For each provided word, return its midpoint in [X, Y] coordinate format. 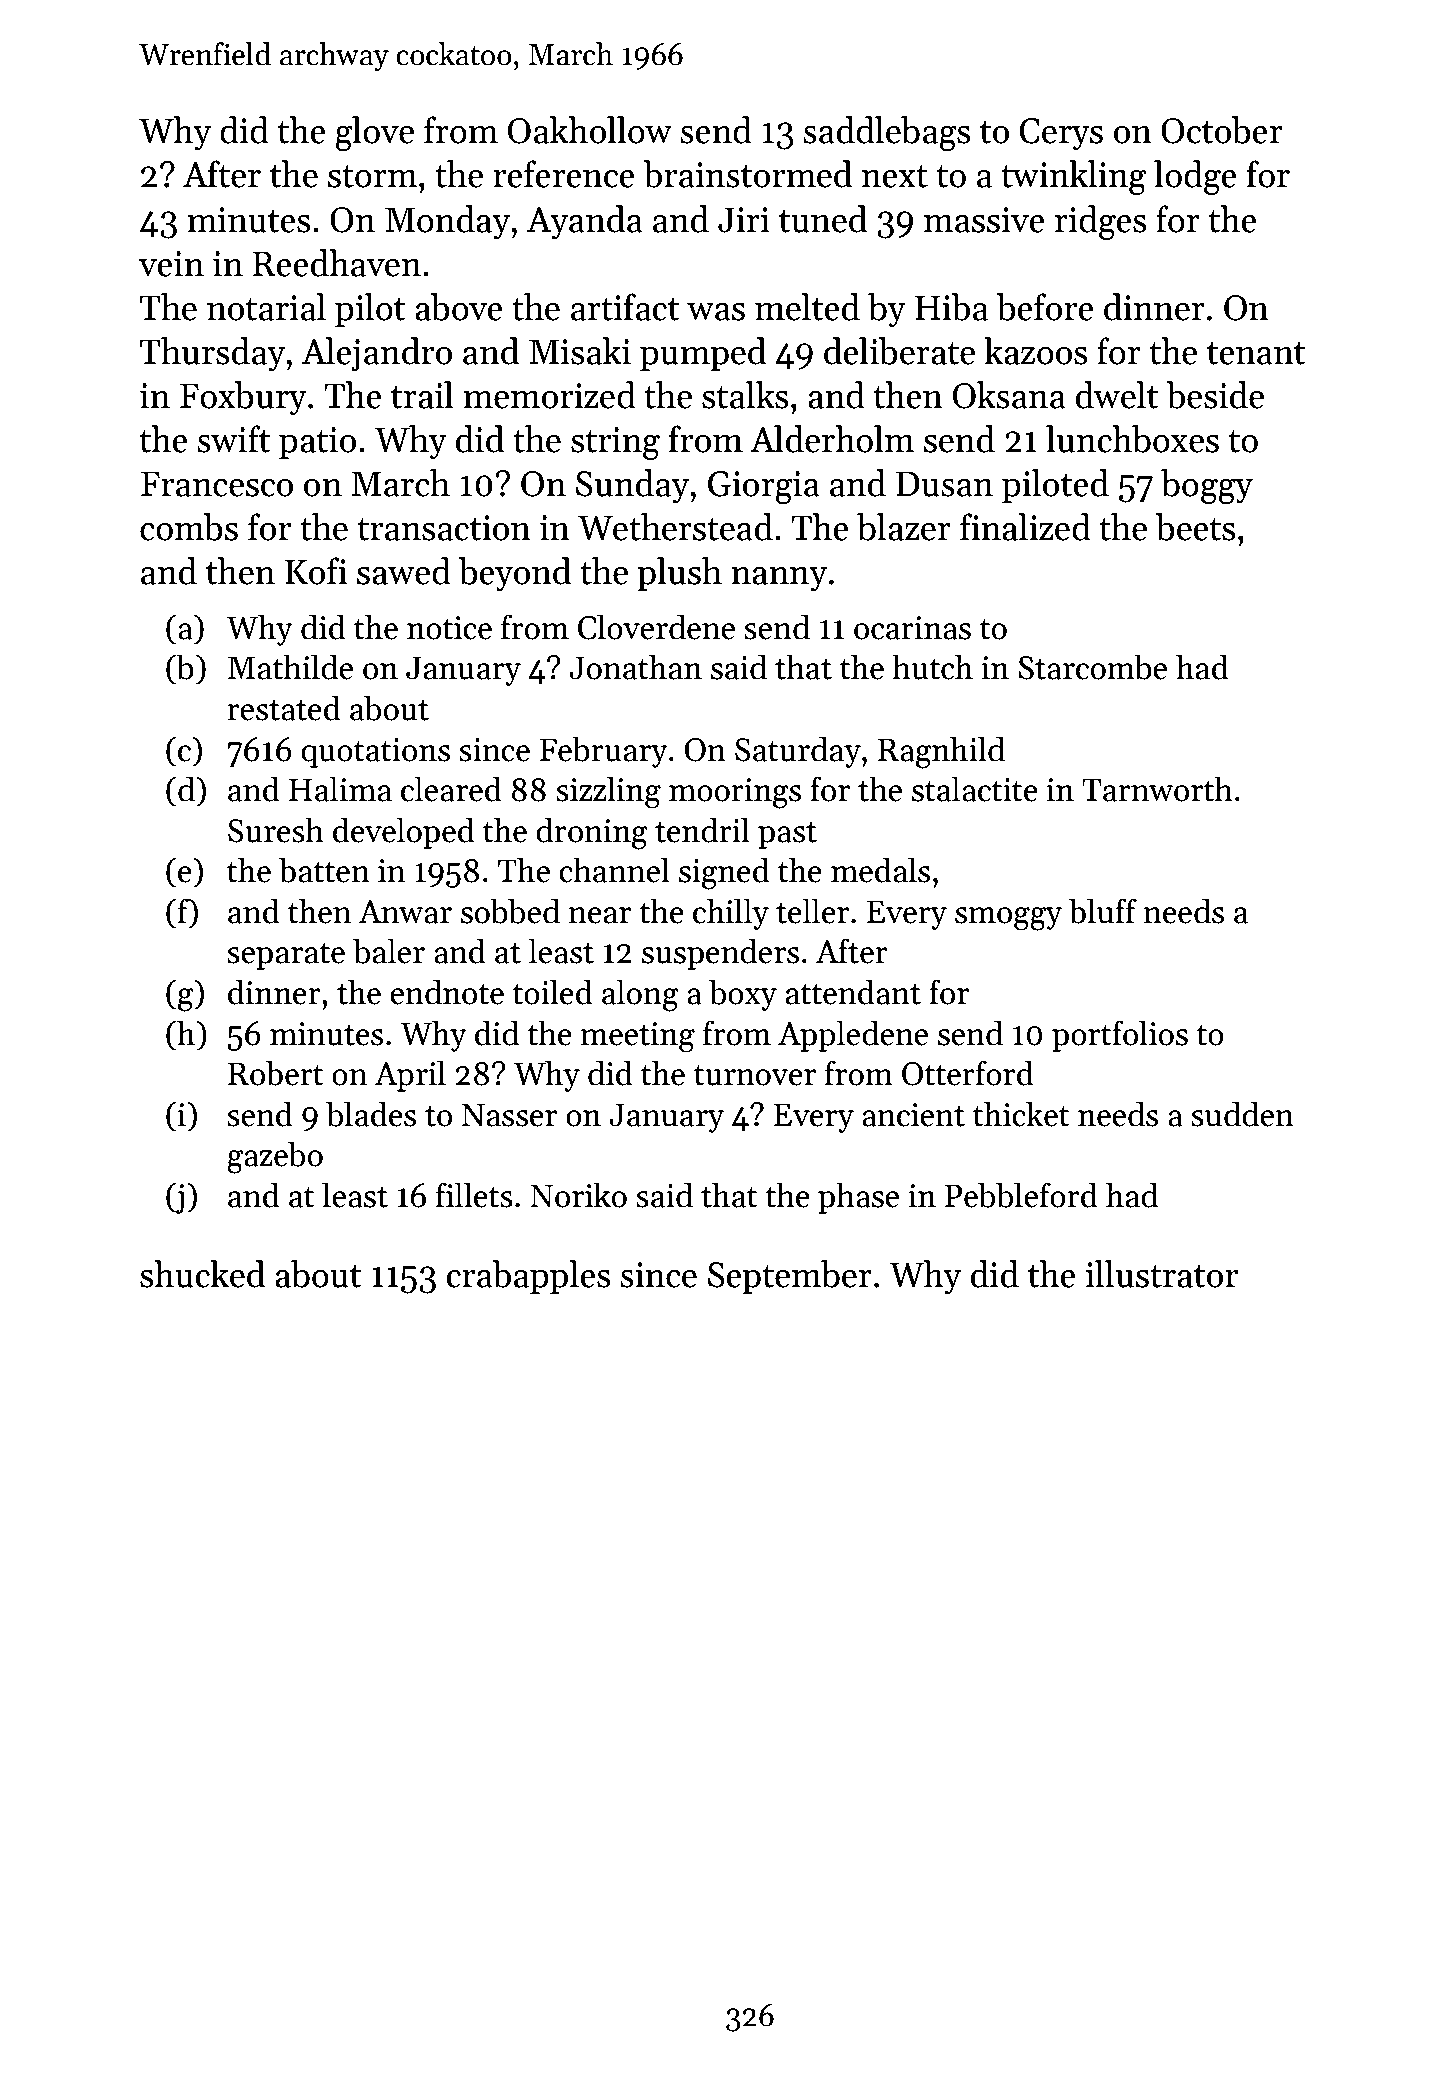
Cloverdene [656, 627]
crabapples [528, 1277]
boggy [1207, 486]
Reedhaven [337, 263]
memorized [549, 395]
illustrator [1162, 1274]
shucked [202, 1274]
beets [1195, 527]
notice [449, 628]
